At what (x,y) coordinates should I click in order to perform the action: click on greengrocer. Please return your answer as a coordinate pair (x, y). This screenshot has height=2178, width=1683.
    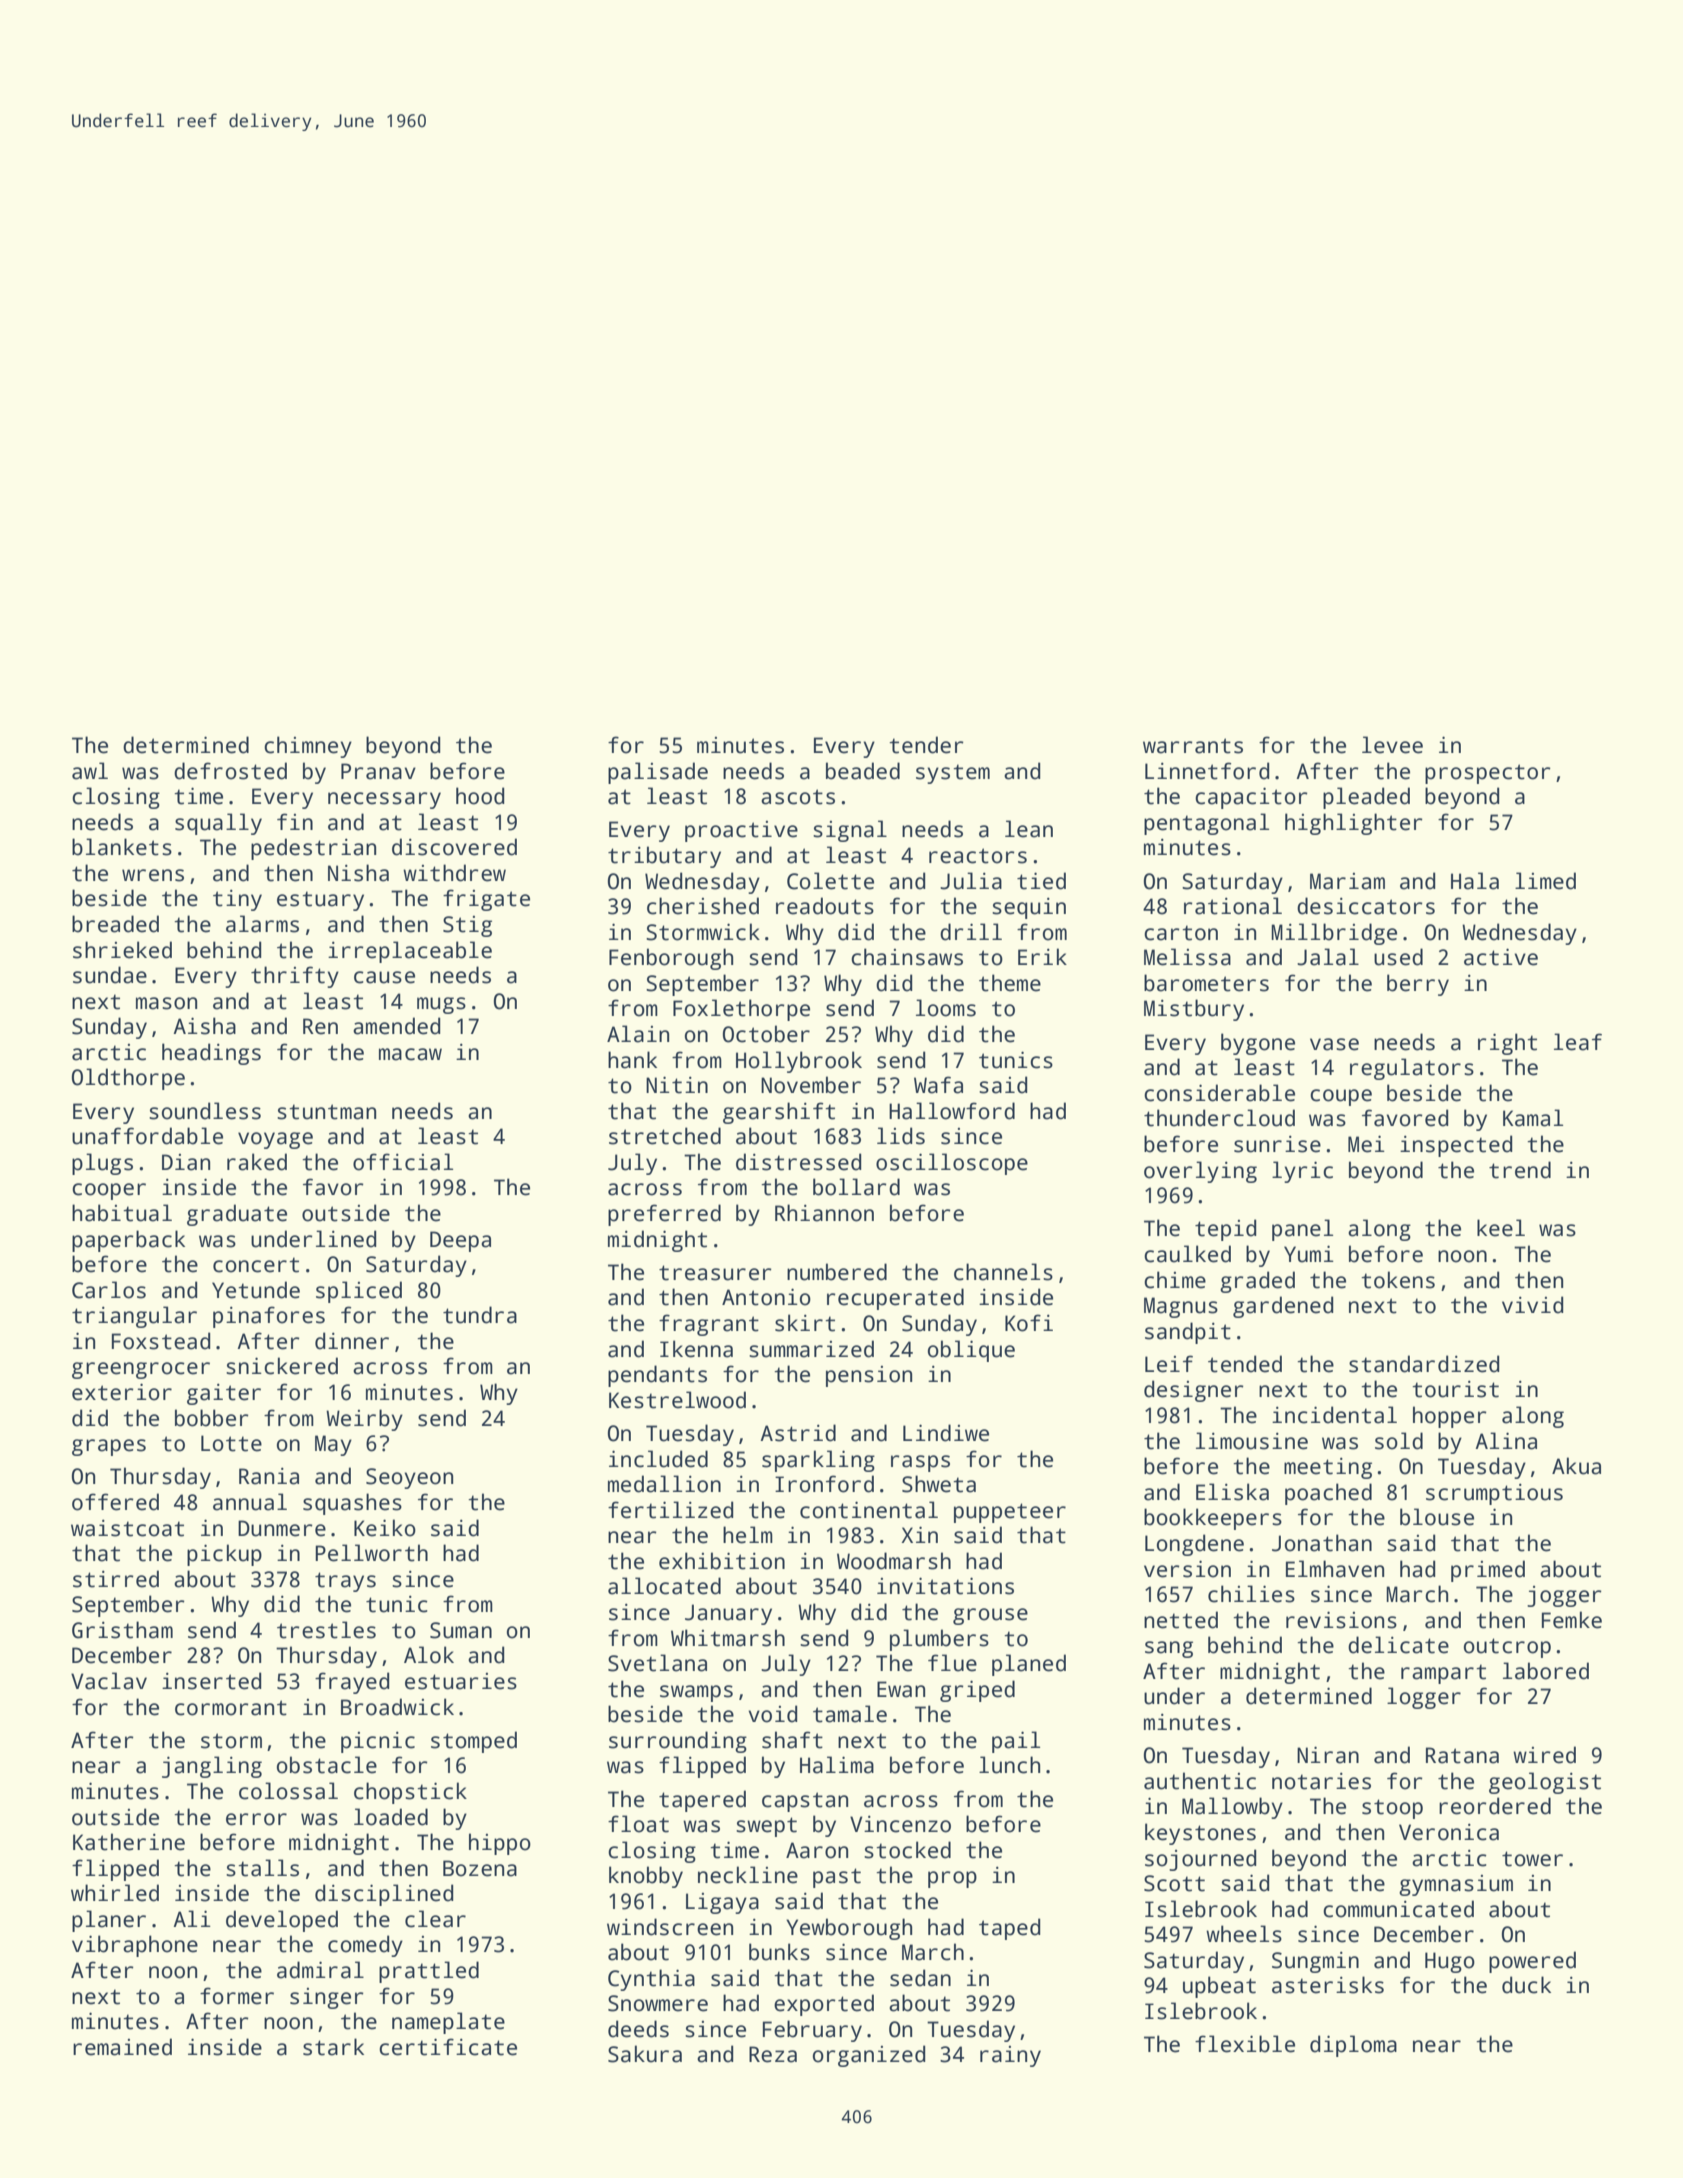
    Looking at the image, I should click on (141, 1370).
